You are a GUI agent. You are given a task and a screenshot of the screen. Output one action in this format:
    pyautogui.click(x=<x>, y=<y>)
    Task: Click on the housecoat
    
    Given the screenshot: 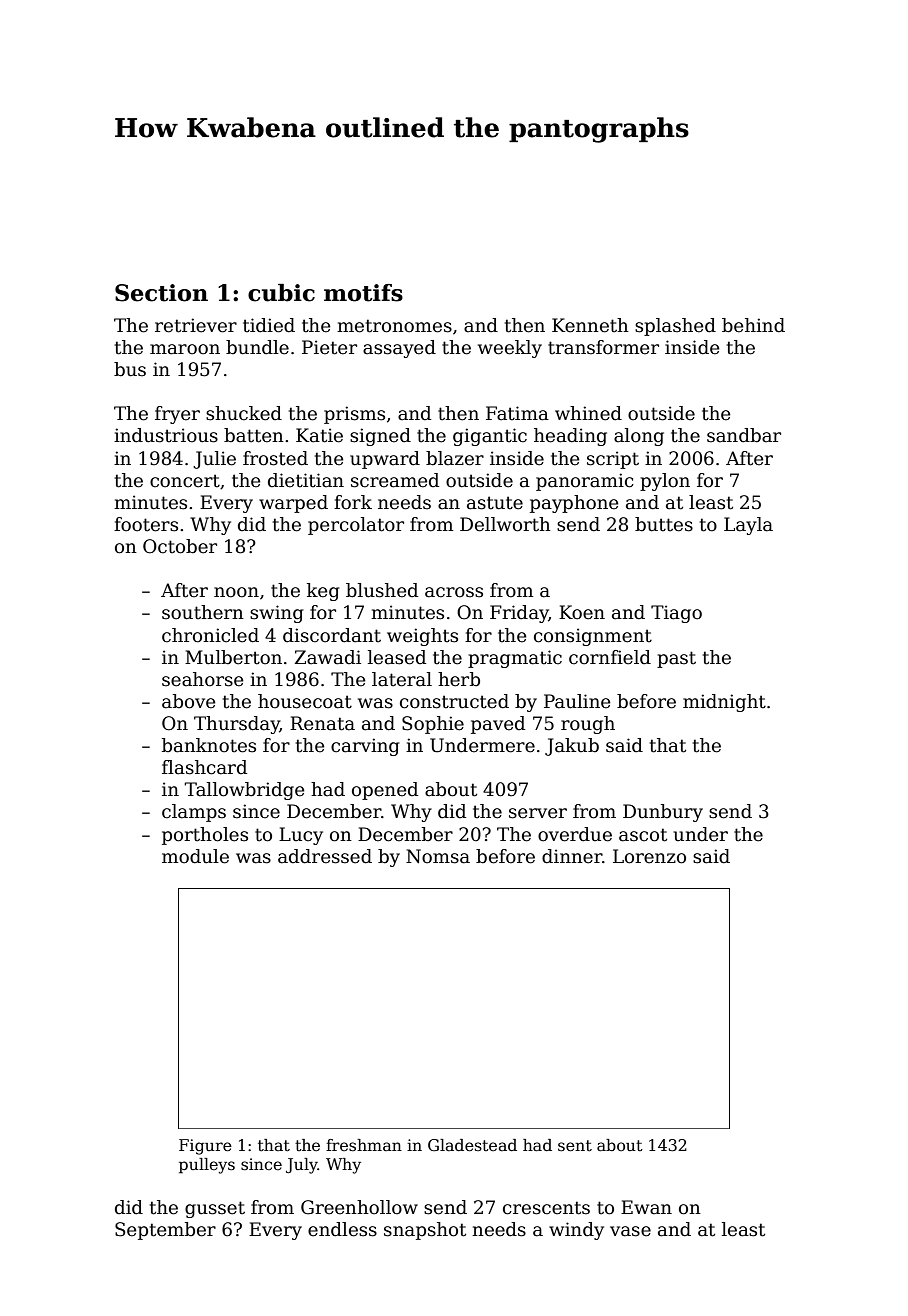 What is the action you would take?
    pyautogui.click(x=305, y=701)
